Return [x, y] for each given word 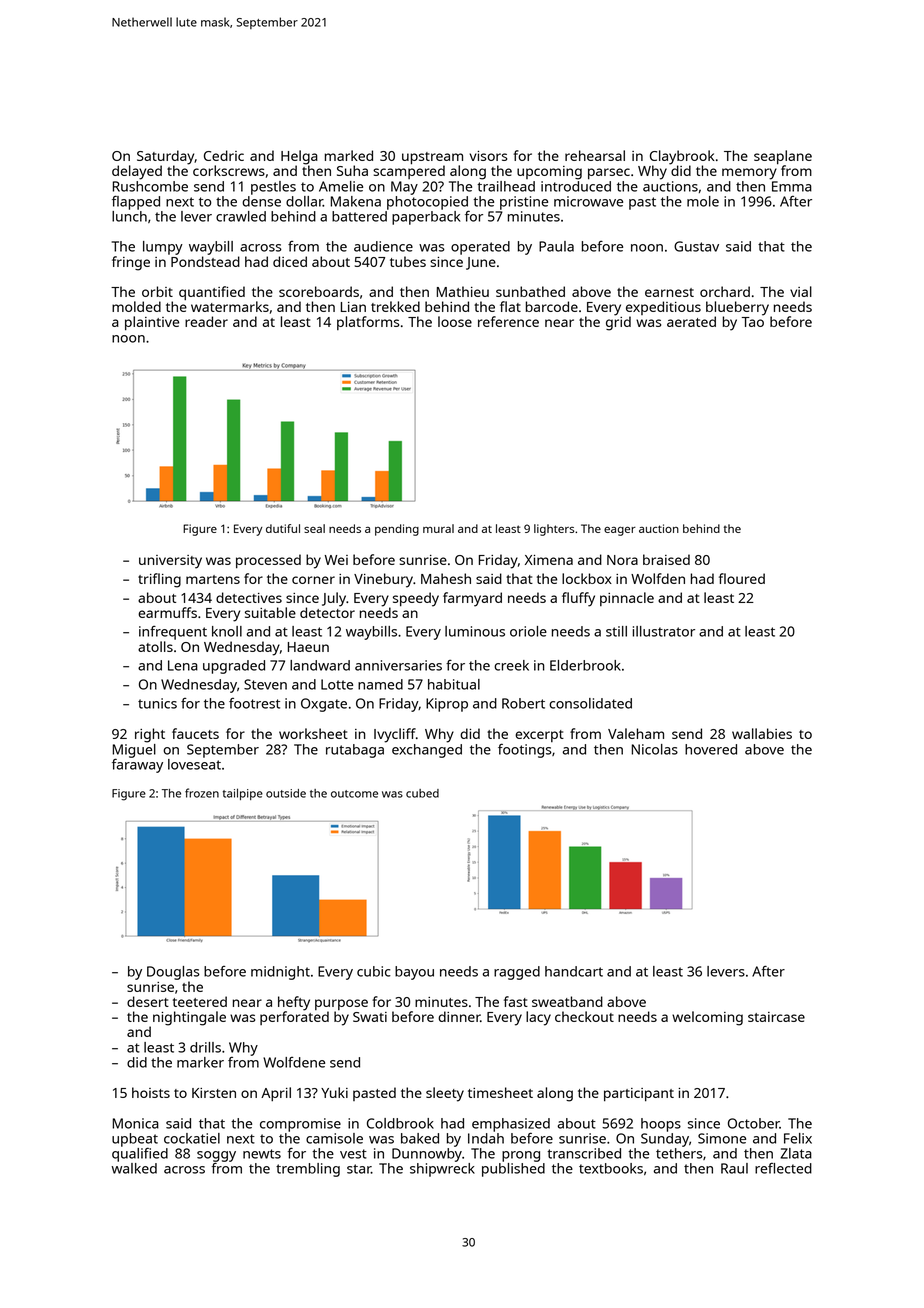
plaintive [152, 323]
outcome [354, 794]
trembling [308, 1170]
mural [438, 528]
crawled [241, 216]
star [359, 1169]
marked [349, 155]
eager [620, 531]
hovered [711, 749]
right [150, 735]
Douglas [173, 973]
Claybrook [682, 157]
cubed [422, 793]
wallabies [762, 733]
